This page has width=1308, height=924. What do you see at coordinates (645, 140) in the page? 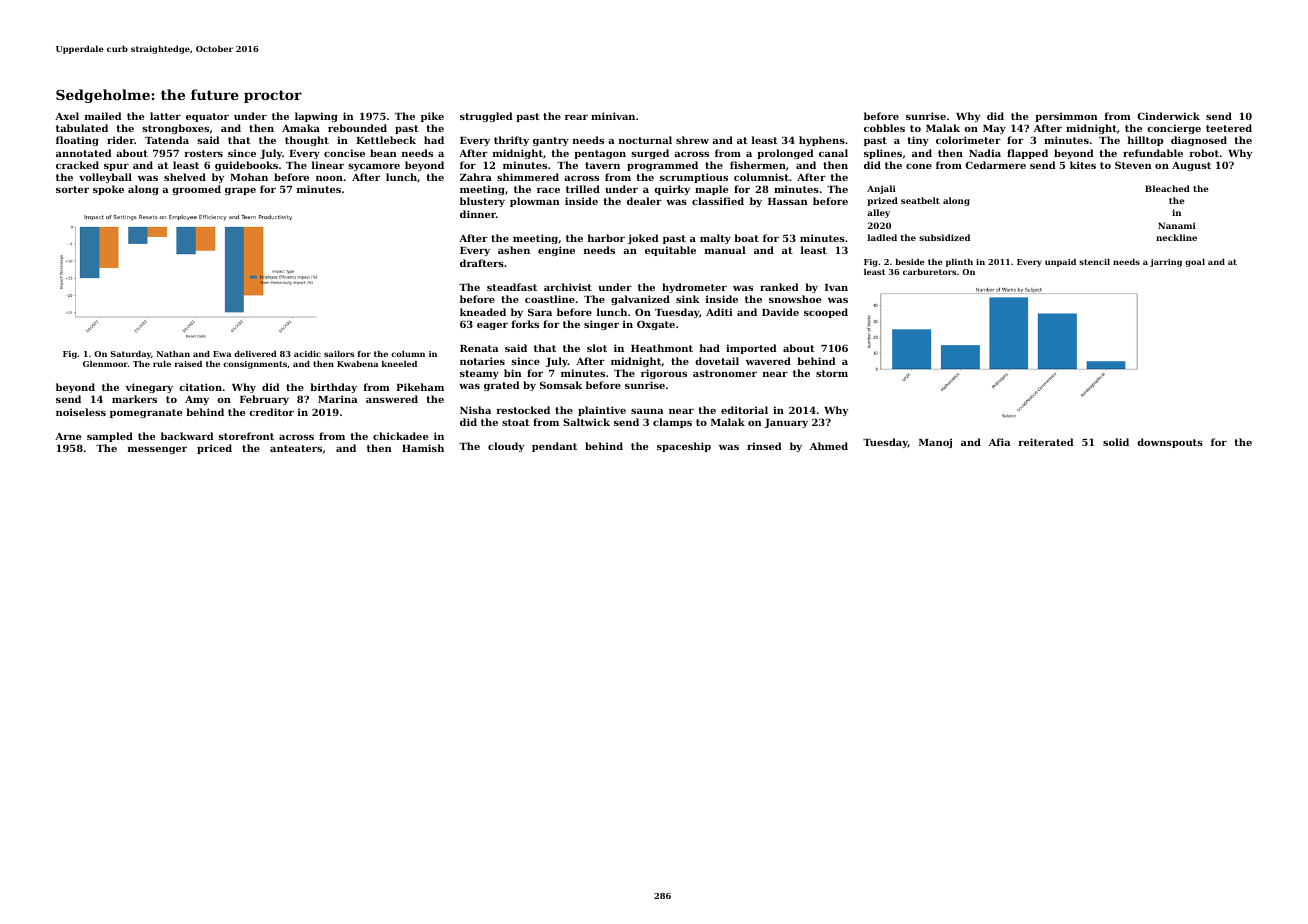
I see `nocturnal` at bounding box center [645, 140].
